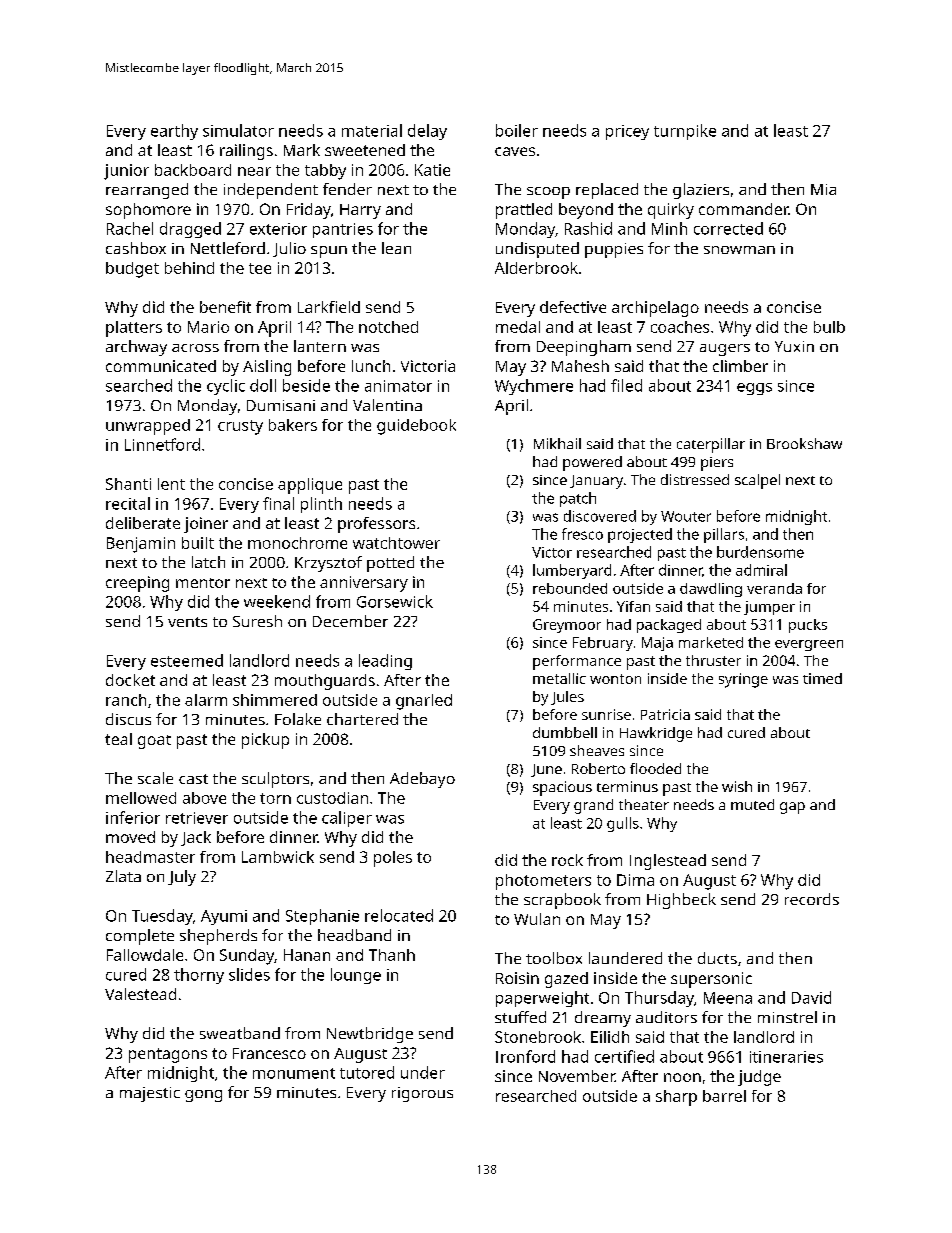 The image size is (952, 1233). What do you see at coordinates (263, 385) in the screenshot?
I see `doll` at bounding box center [263, 385].
